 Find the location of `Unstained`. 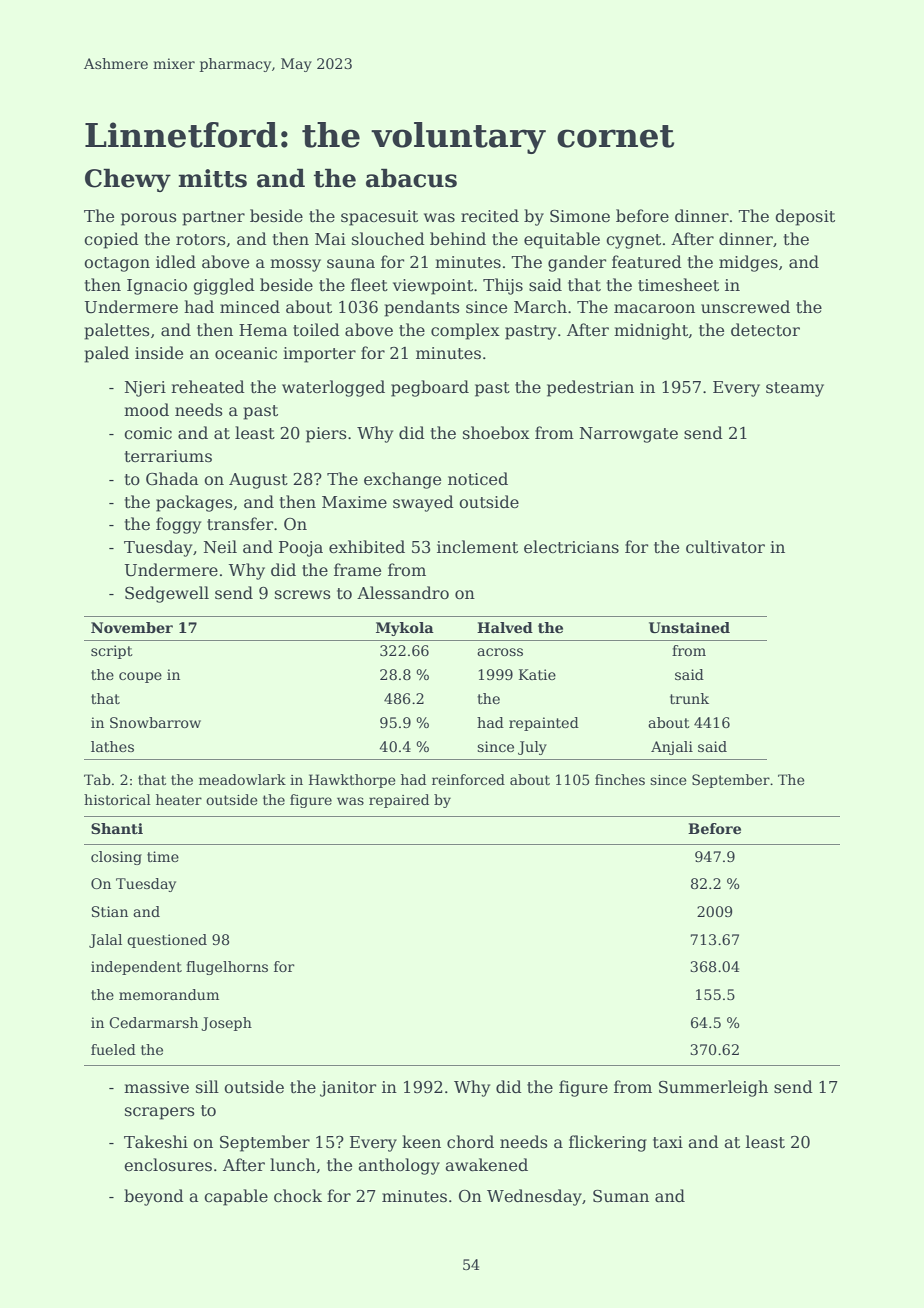

Unstained is located at coordinates (689, 627).
